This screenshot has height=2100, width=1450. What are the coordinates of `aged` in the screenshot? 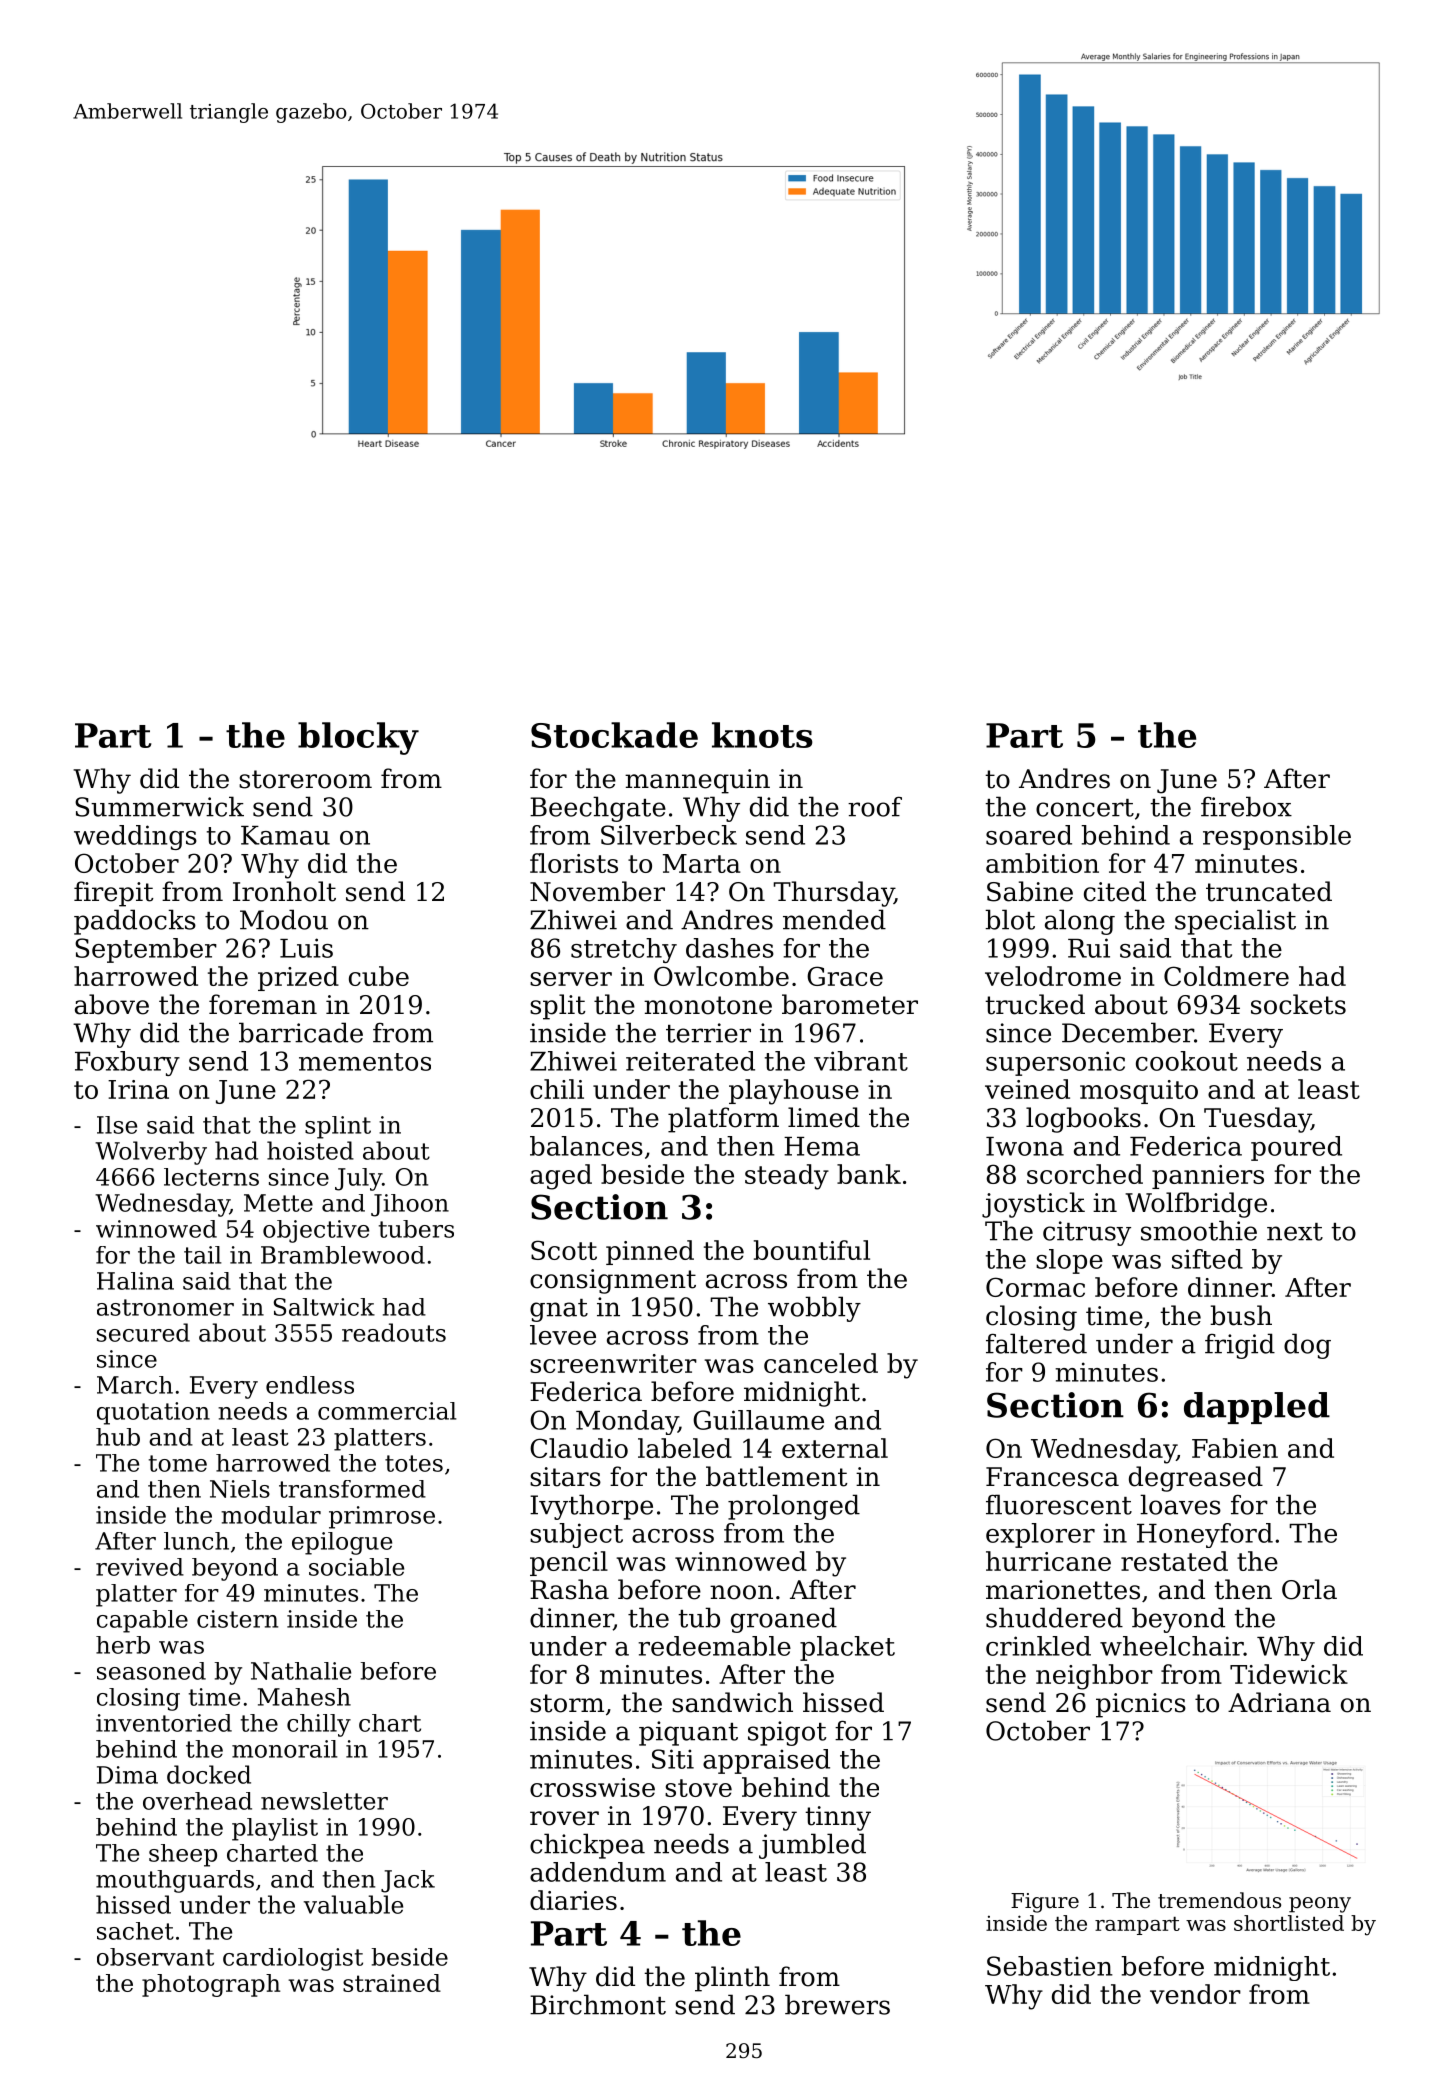 It's located at (561, 1177).
